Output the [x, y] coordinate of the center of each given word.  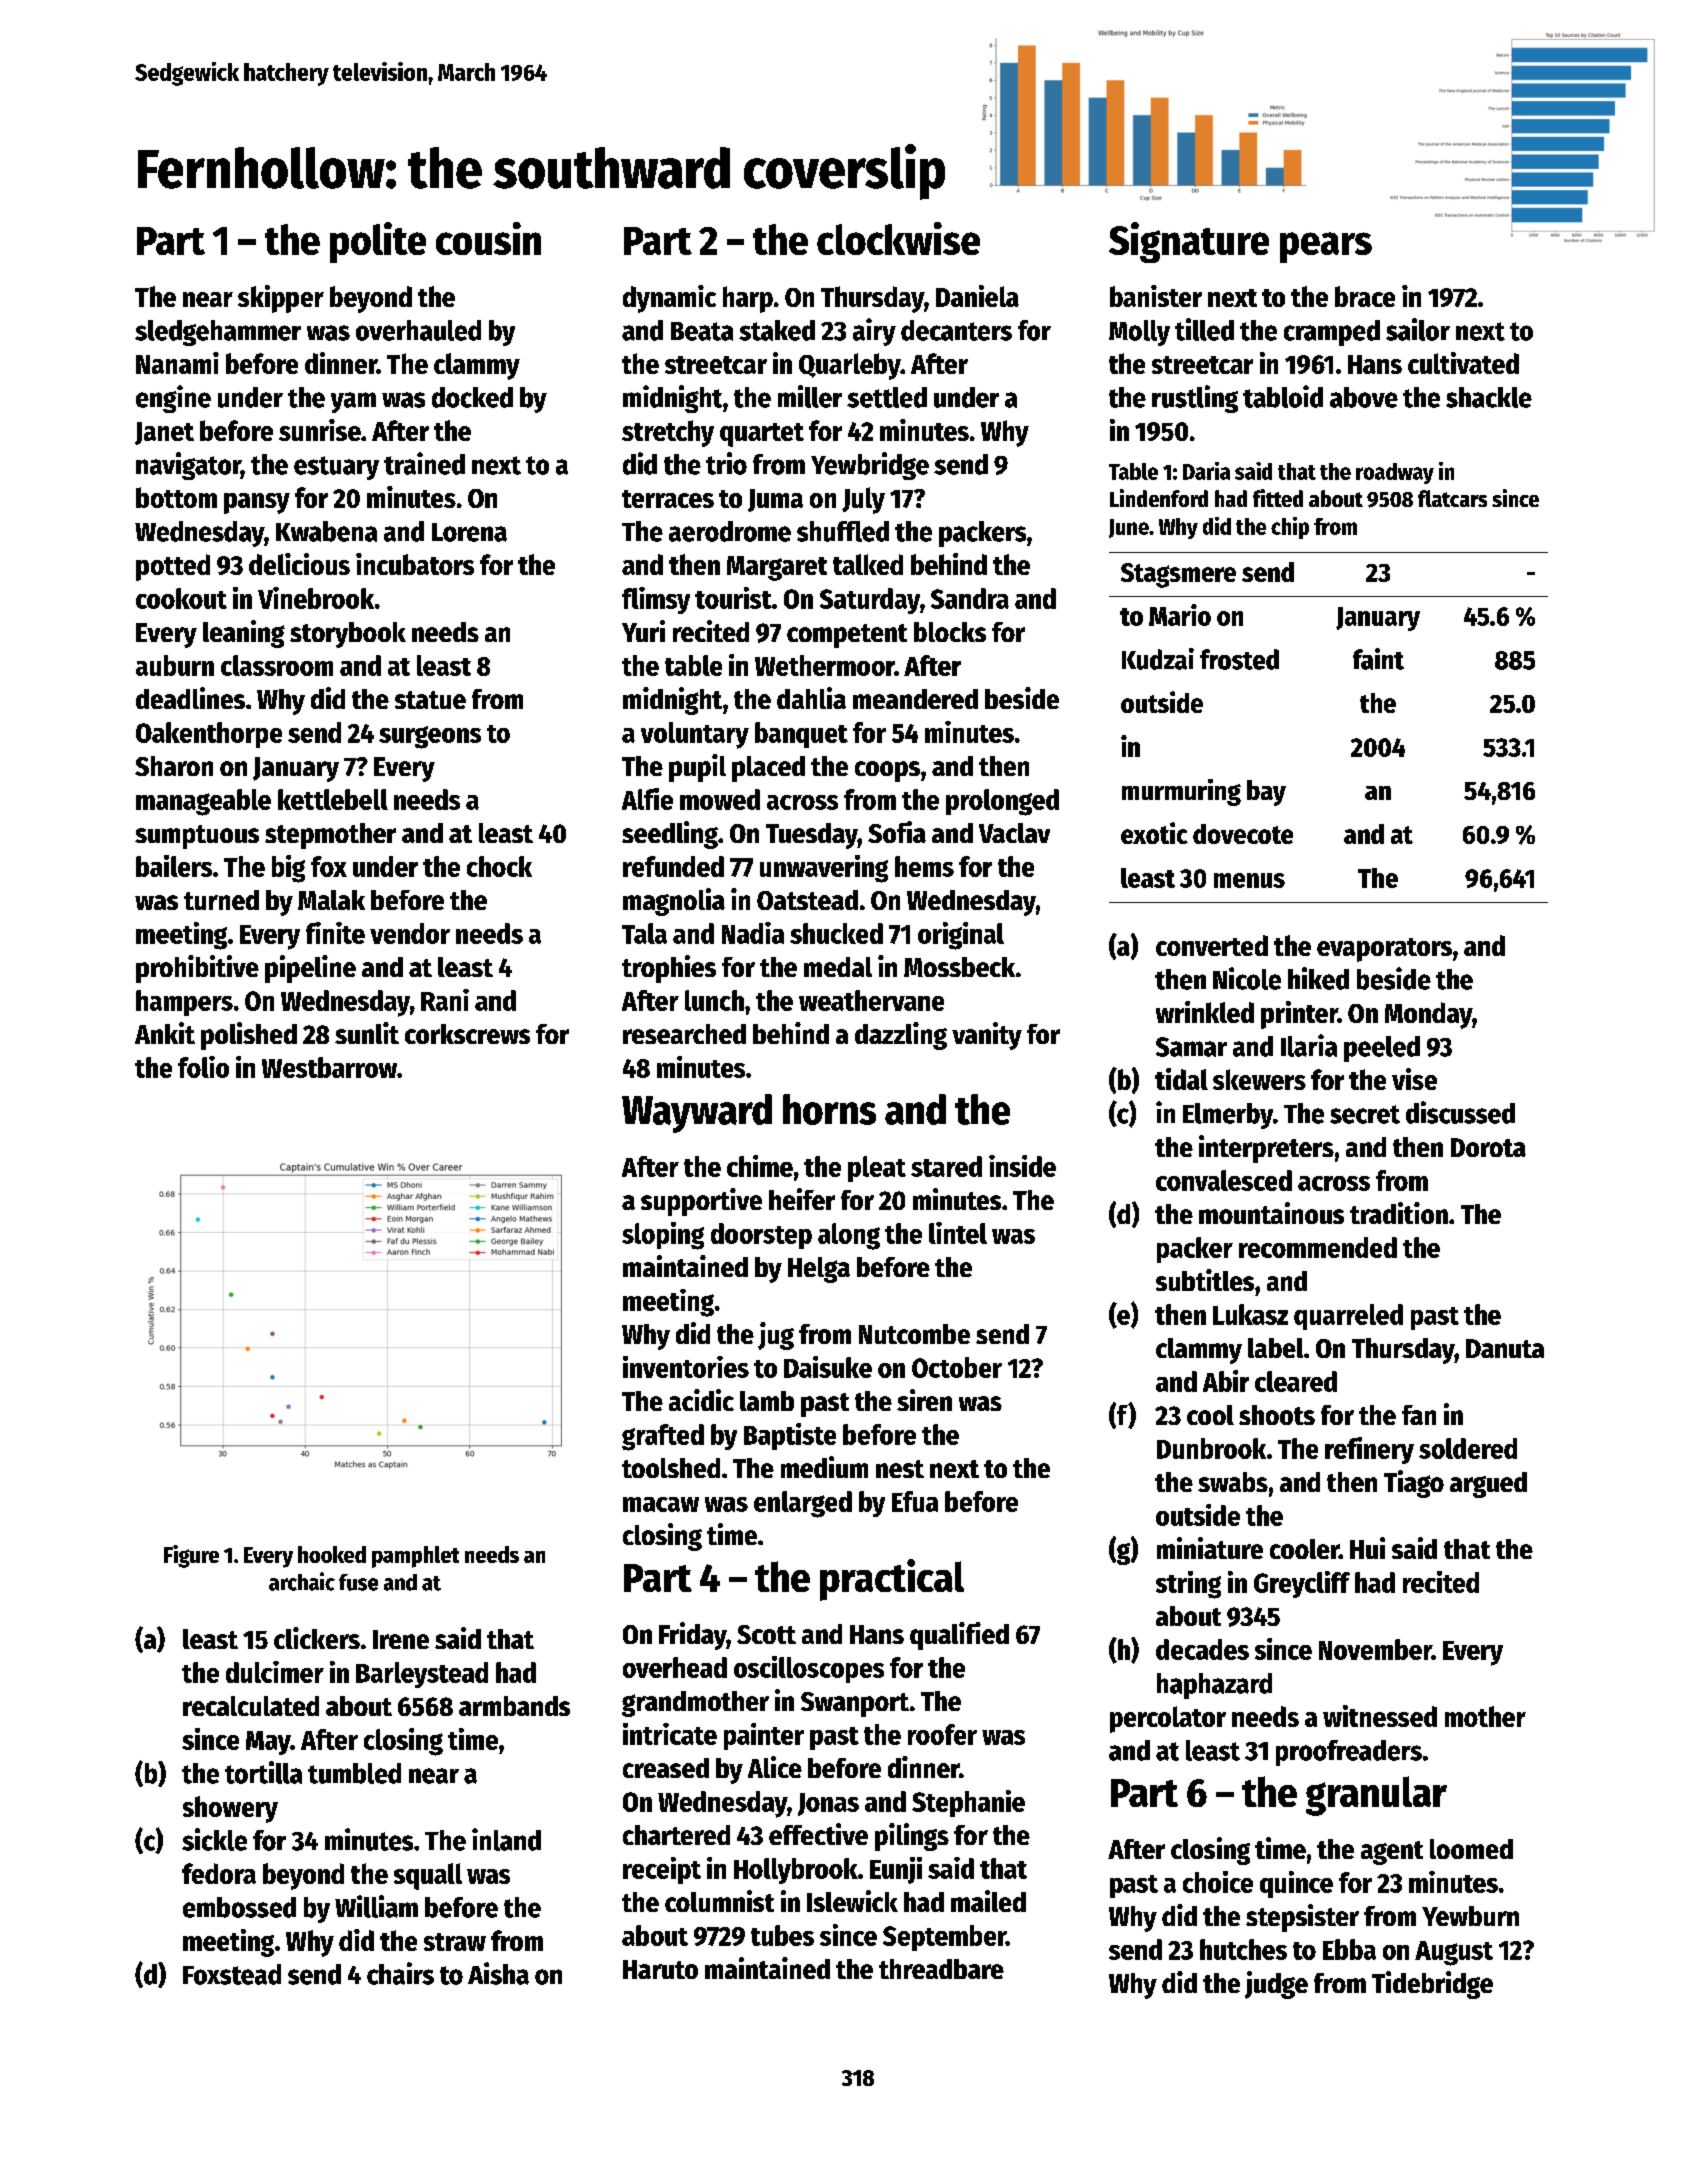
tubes [782, 1935]
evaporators [1384, 950]
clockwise [898, 238]
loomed [1471, 1849]
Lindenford [1159, 498]
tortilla [263, 1772]
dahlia [811, 698]
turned [221, 900]
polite [378, 242]
